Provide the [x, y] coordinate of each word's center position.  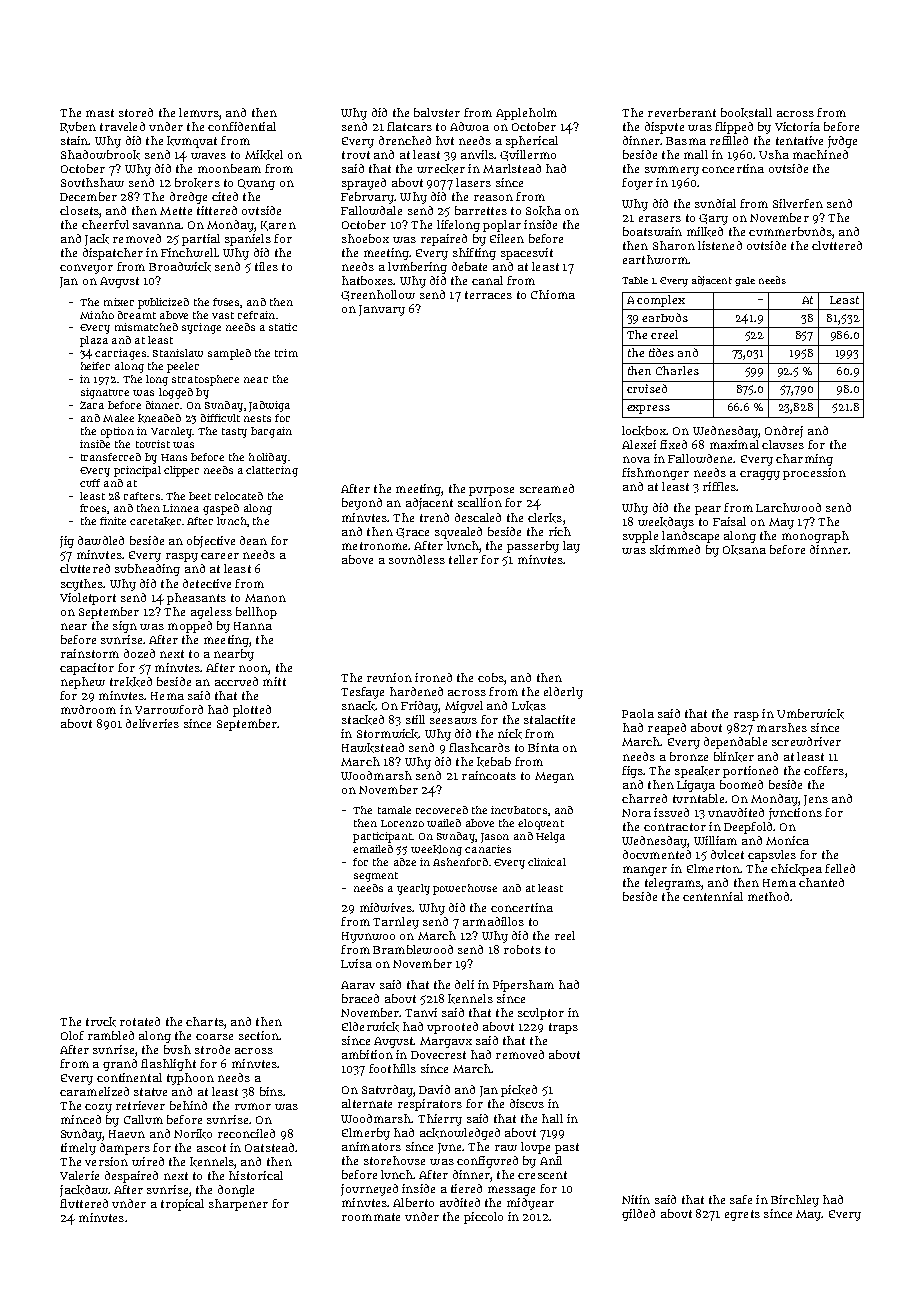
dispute [664, 128]
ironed [433, 677]
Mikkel [264, 155]
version [106, 1161]
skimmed [675, 550]
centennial [713, 896]
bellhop [256, 613]
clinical [547, 862]
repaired [444, 240]
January [382, 310]
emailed [373, 849]
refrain [256, 315]
